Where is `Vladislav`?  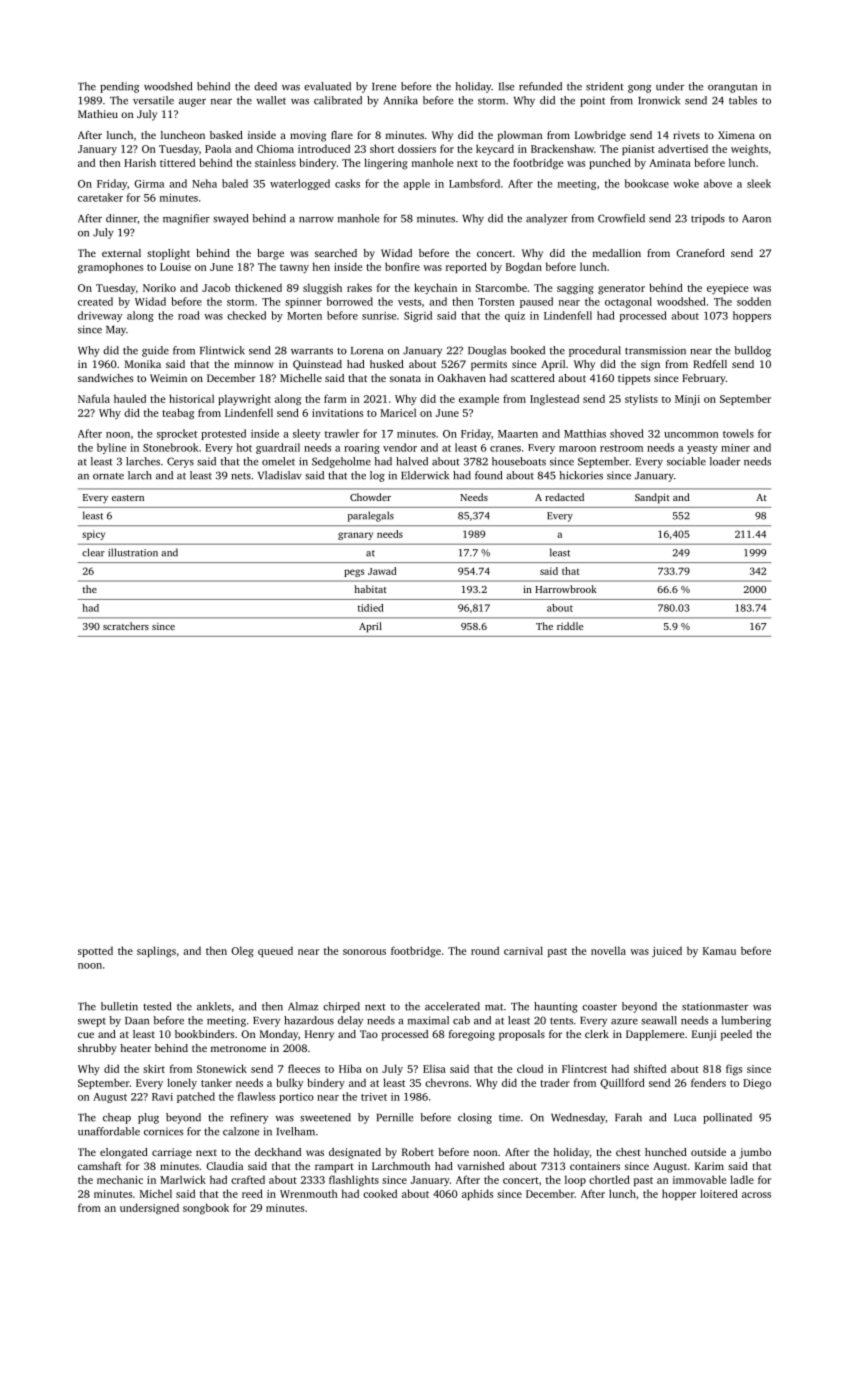
Vladislav is located at coordinates (280, 475).
